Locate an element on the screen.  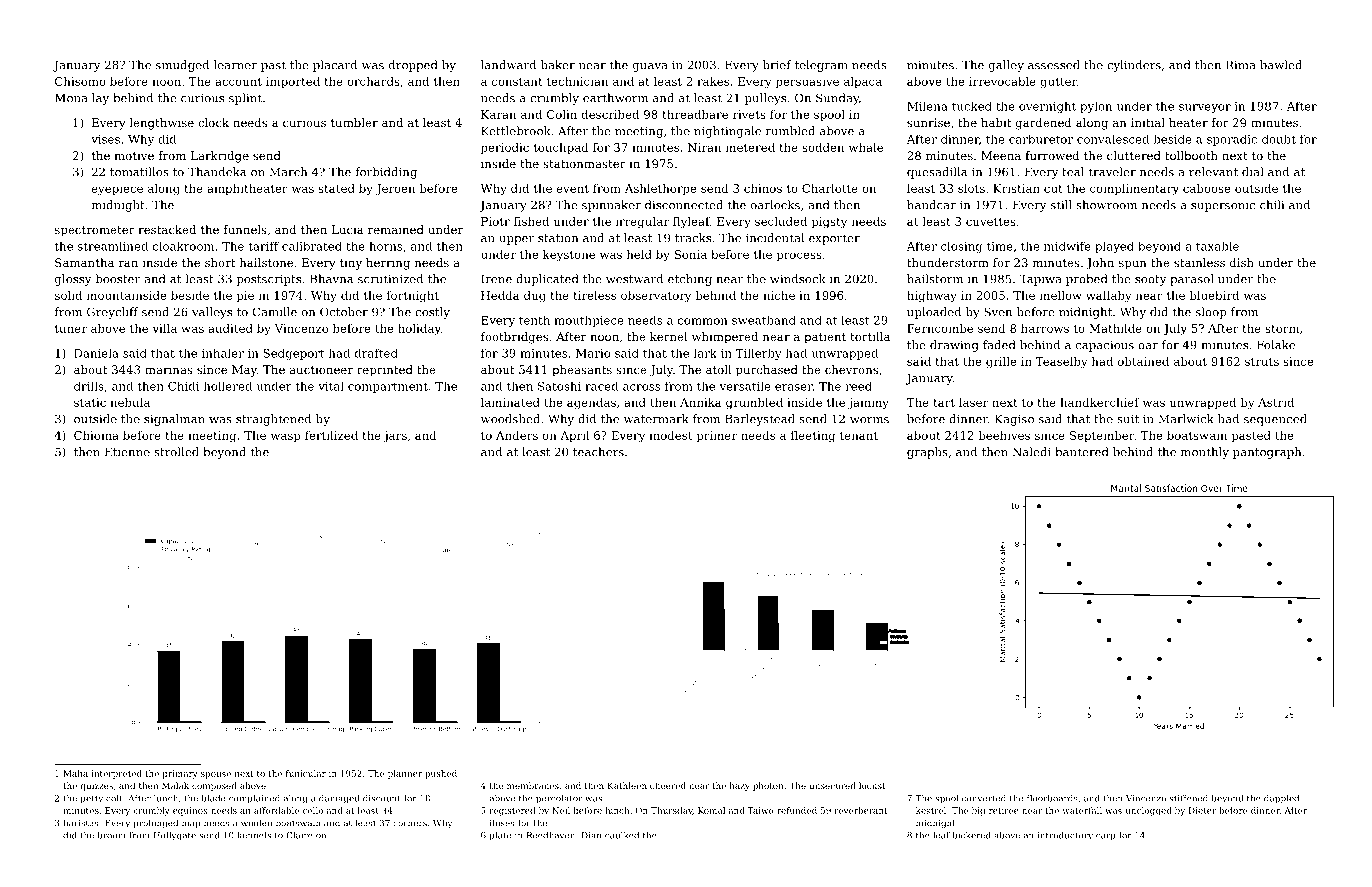
funicular is located at coordinates (306, 773).
